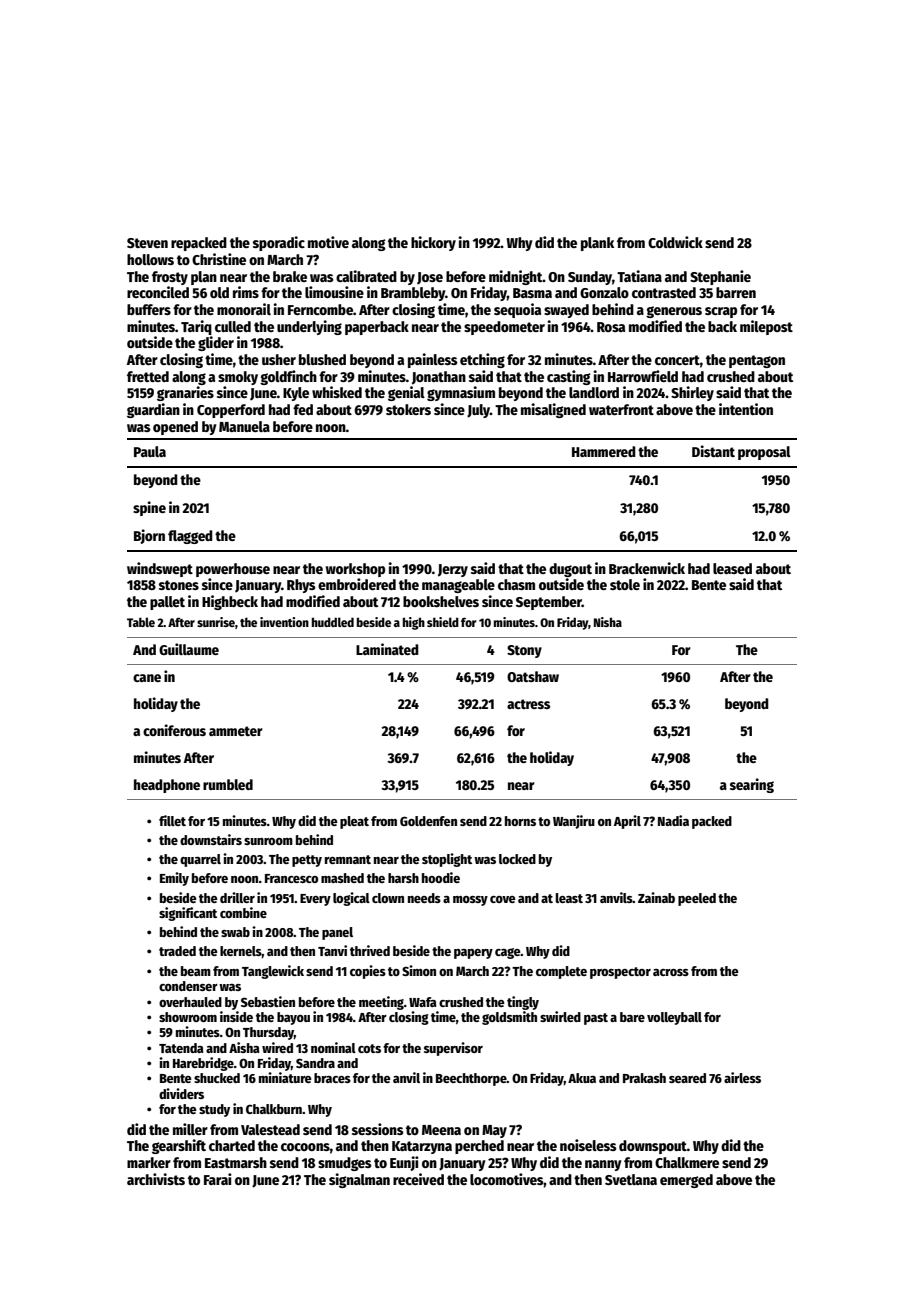 The width and height of the document is (924, 1314). I want to click on Stephanie, so click(720, 277).
